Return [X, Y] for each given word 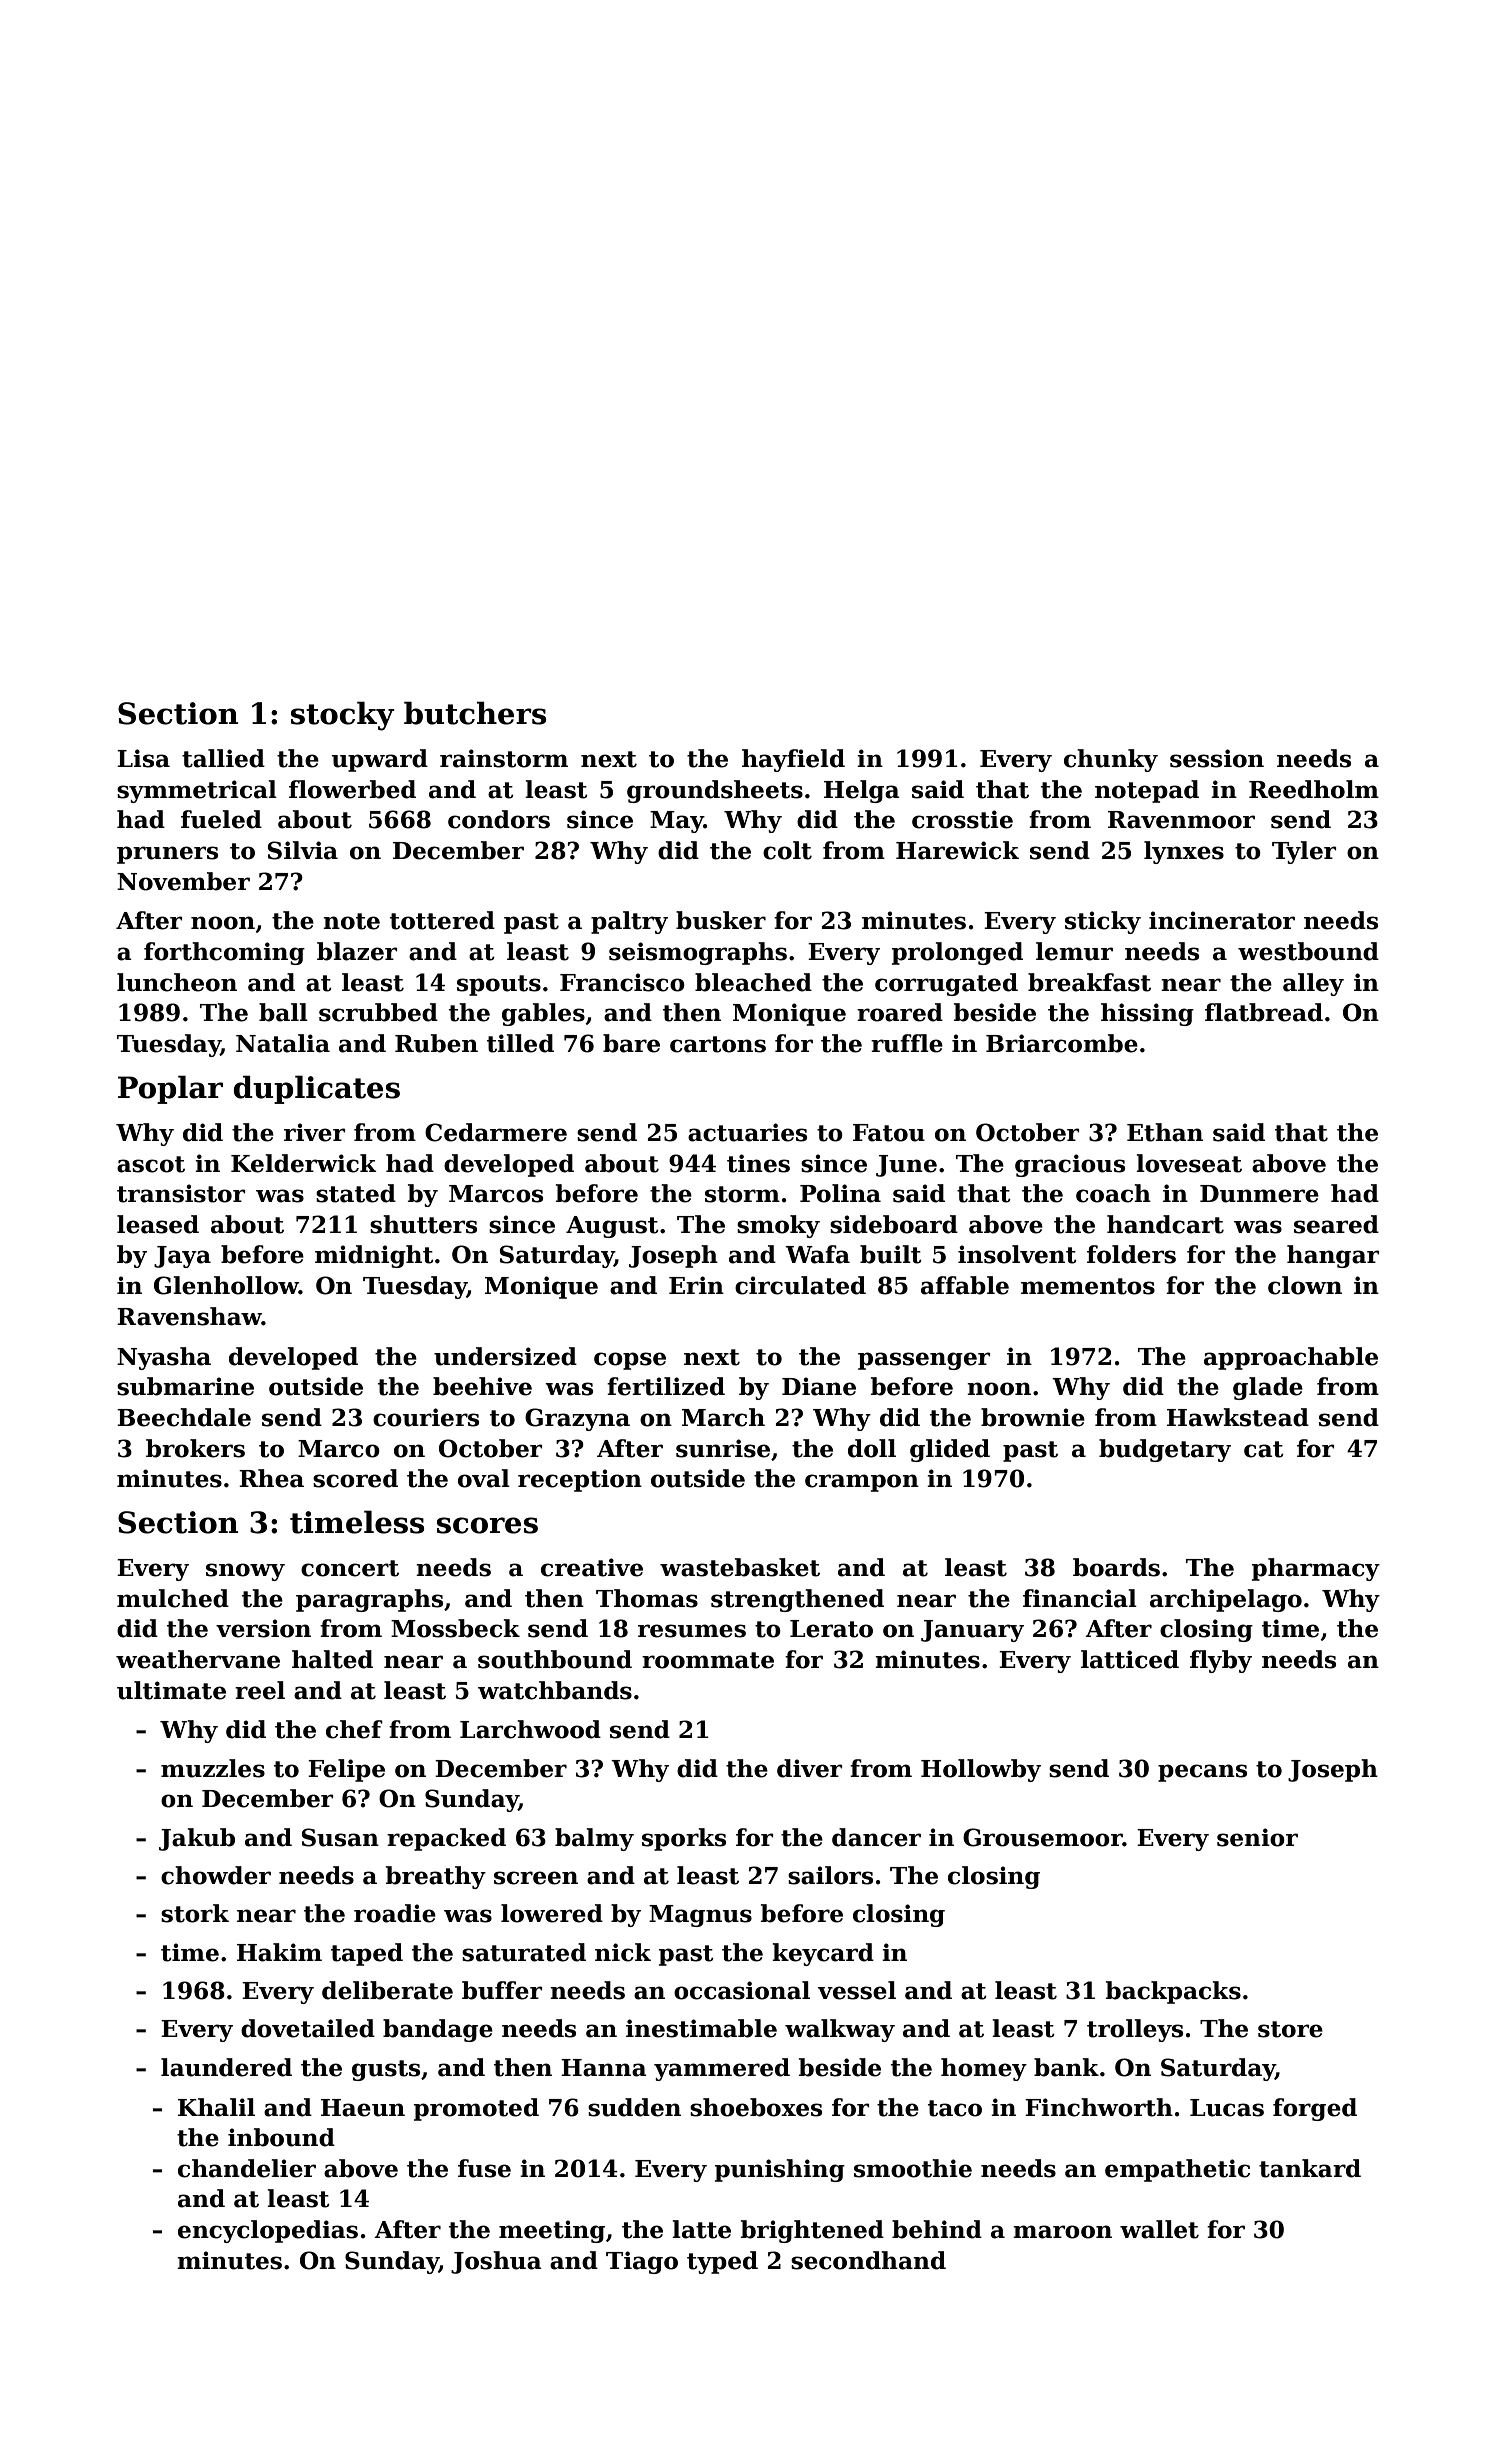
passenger [924, 1361]
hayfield [793, 760]
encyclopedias [268, 2231]
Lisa [143, 758]
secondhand [868, 2260]
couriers [426, 1417]
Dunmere [1259, 1194]
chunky [1111, 760]
